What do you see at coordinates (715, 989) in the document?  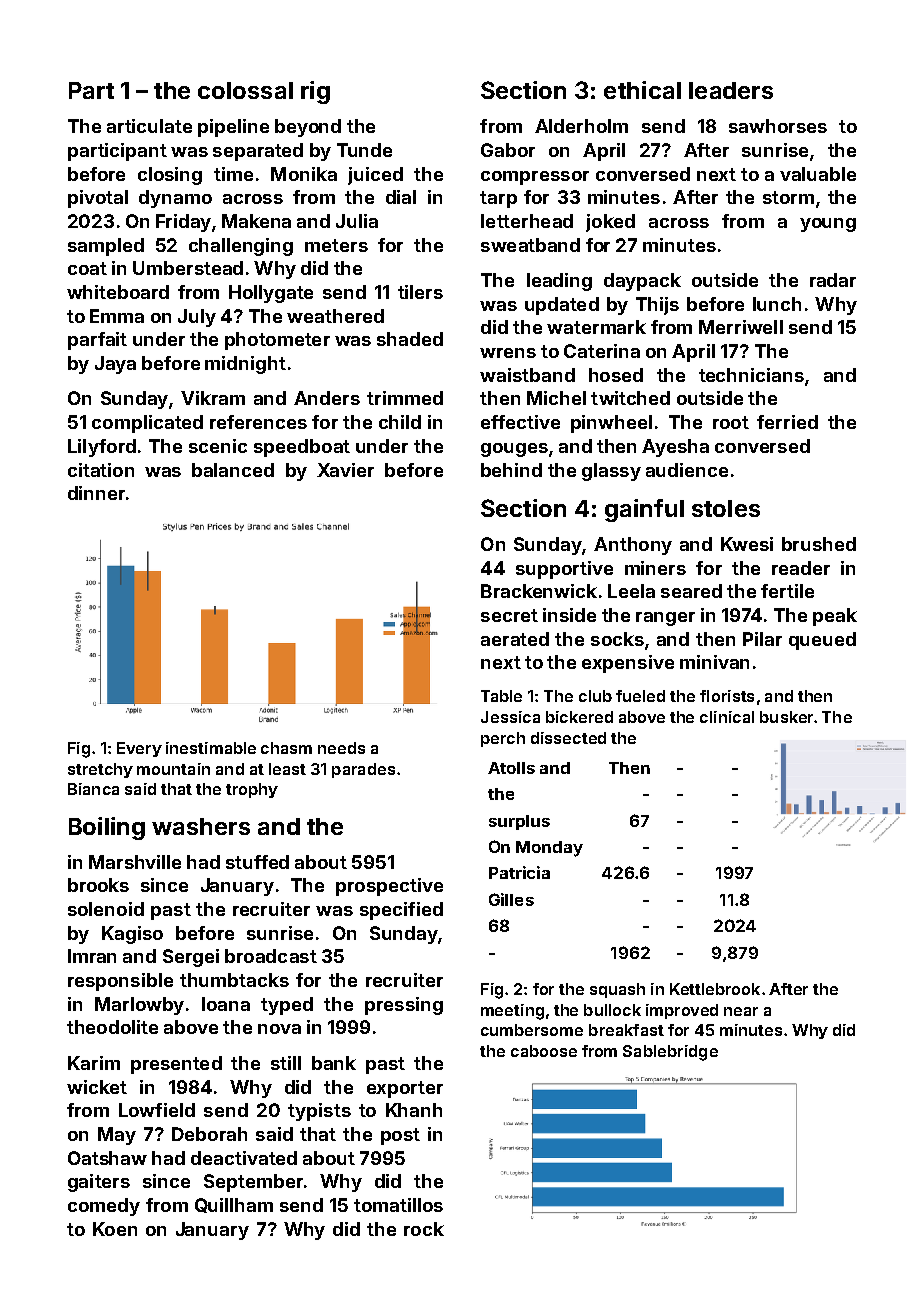 I see `Kettlebrook` at bounding box center [715, 989].
